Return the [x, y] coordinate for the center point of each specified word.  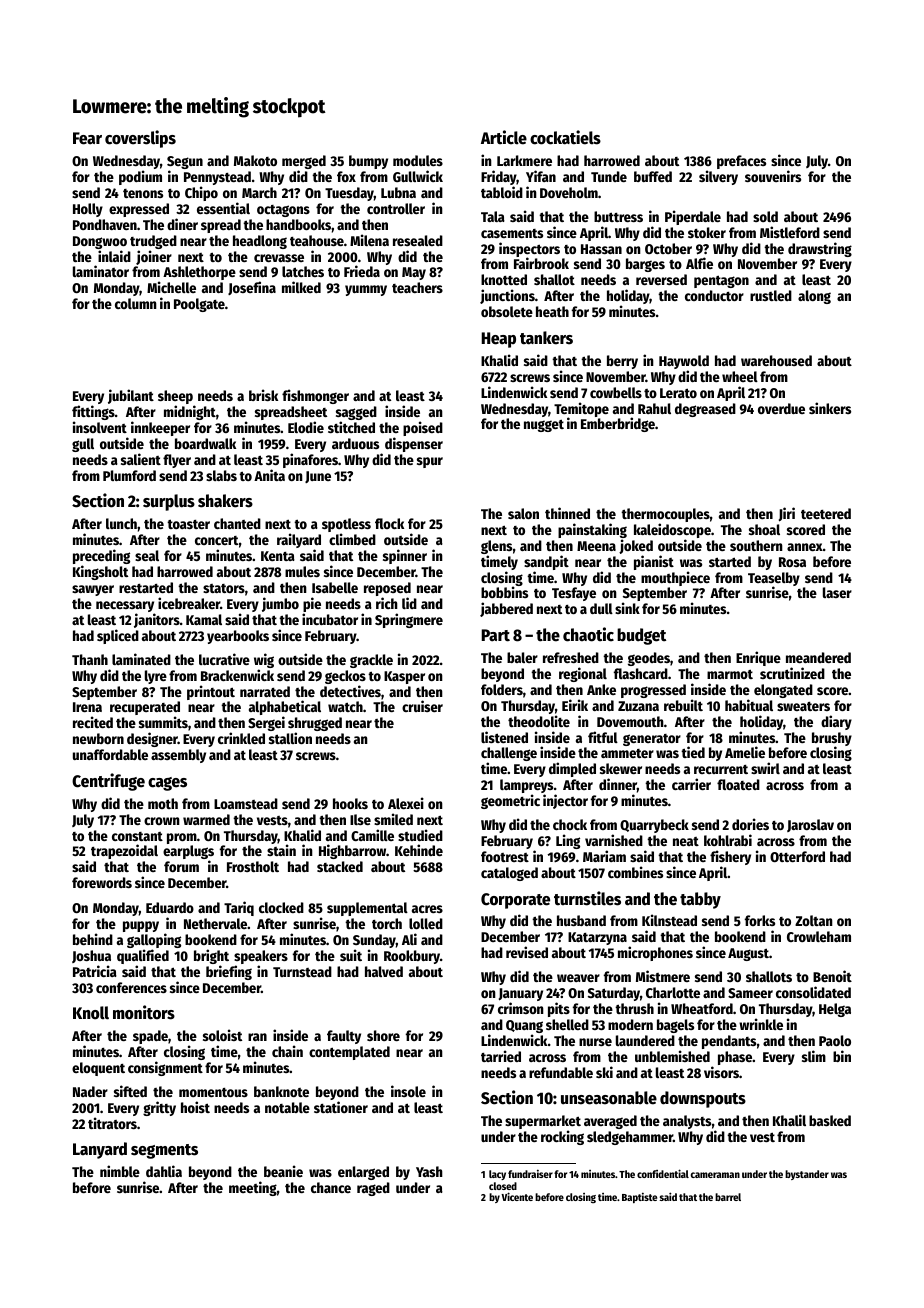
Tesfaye [574, 594]
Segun [185, 162]
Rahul [654, 408]
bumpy [368, 162]
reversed [661, 279]
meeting [253, 1188]
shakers [225, 501]
